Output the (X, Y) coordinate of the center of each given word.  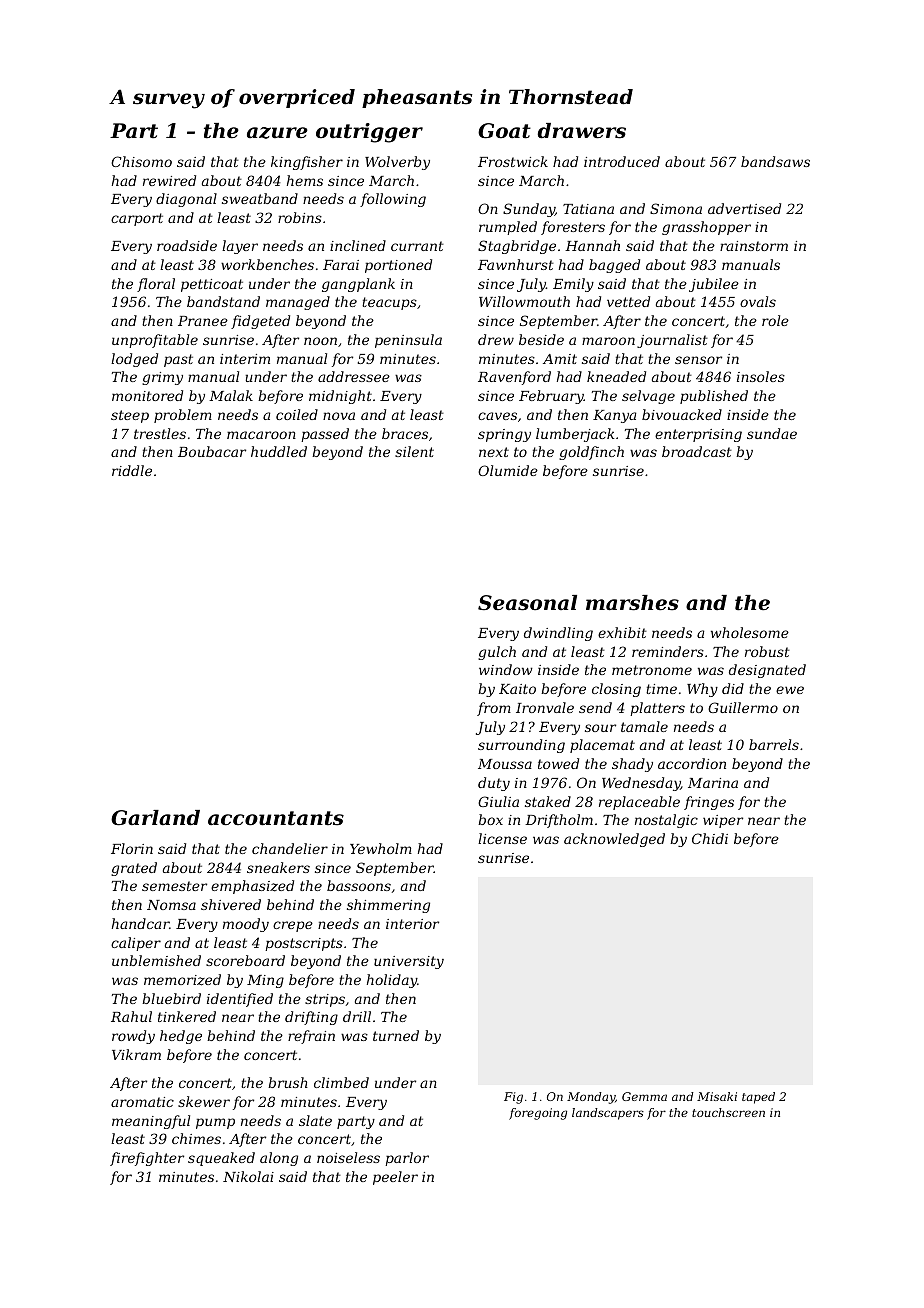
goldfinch (591, 453)
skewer (204, 1101)
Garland (155, 818)
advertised (744, 208)
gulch (497, 653)
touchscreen (728, 1112)
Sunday (529, 210)
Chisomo (141, 161)
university (409, 962)
